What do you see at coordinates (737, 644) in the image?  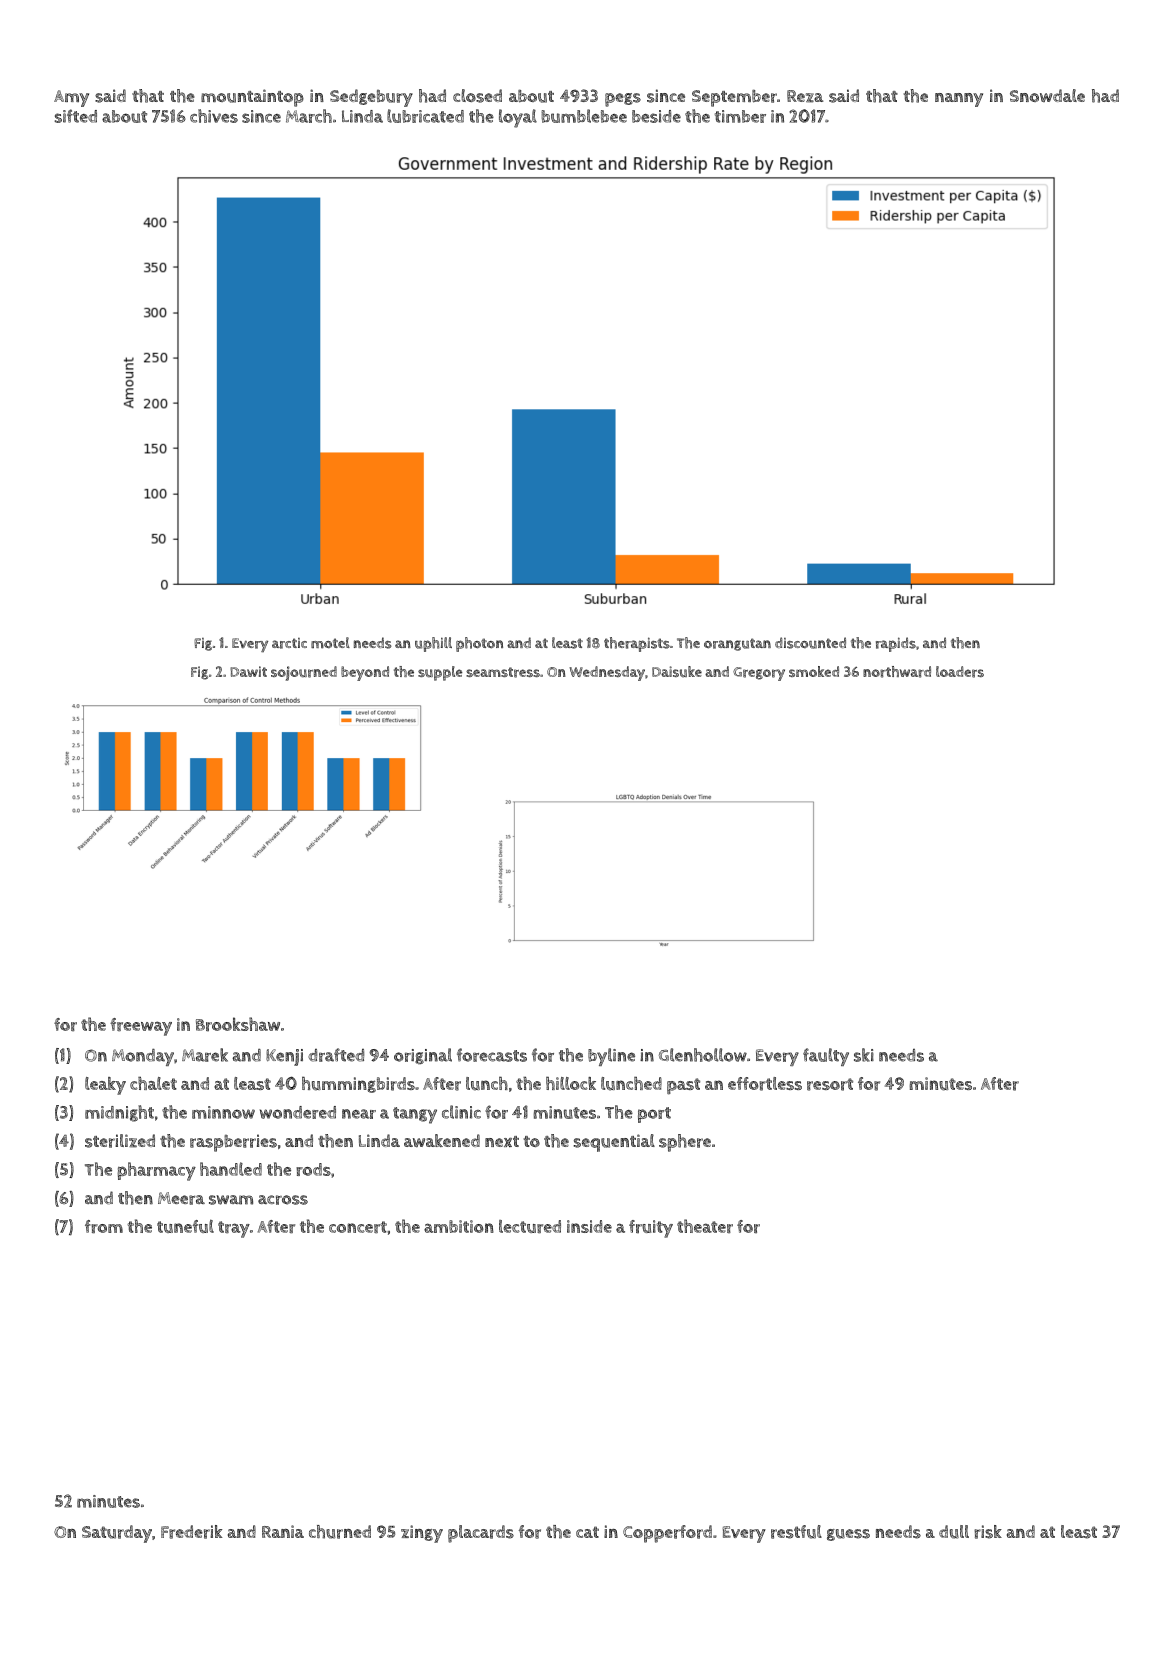 I see `orangutan` at bounding box center [737, 644].
